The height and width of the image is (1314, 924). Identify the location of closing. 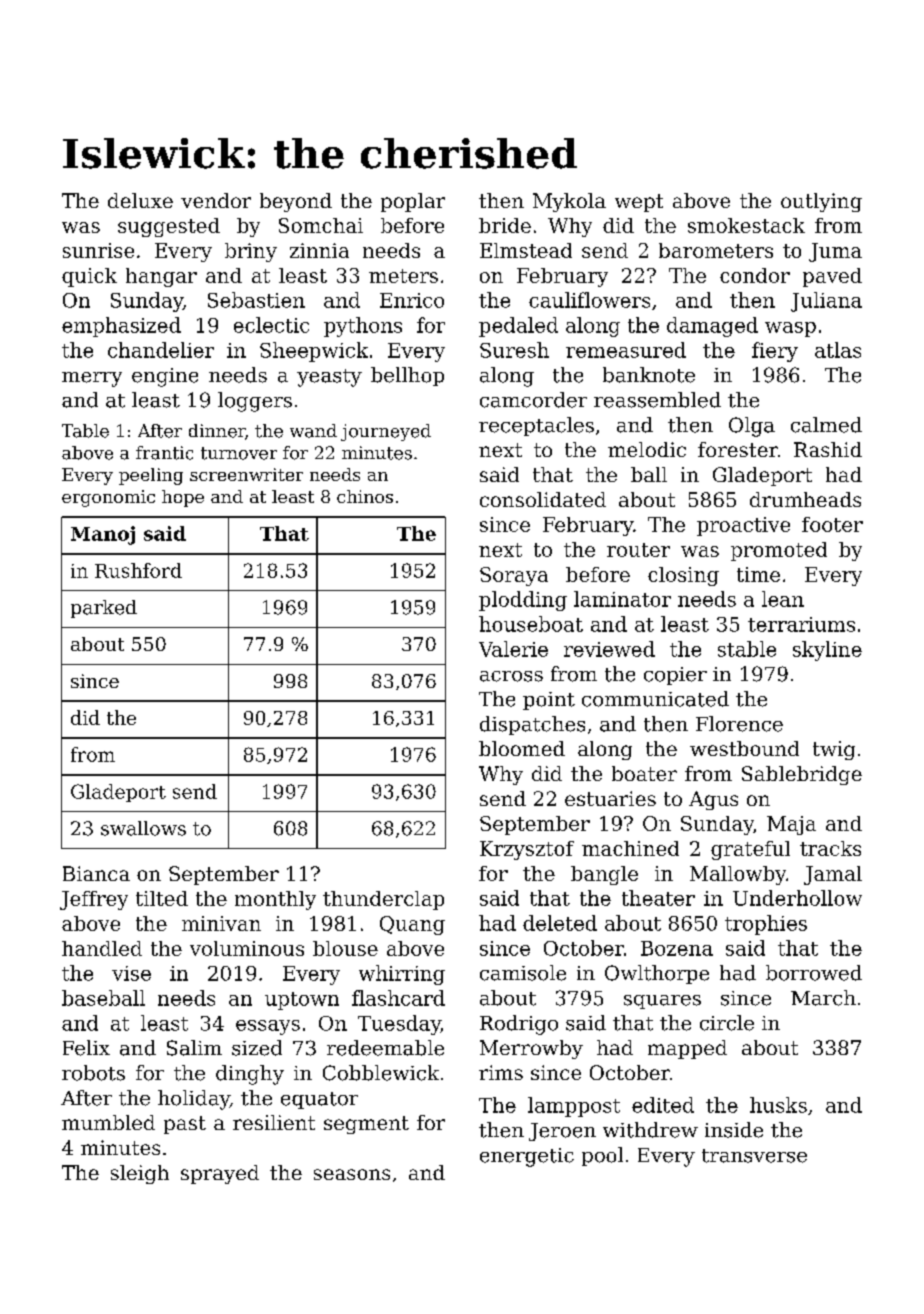
(683, 576).
